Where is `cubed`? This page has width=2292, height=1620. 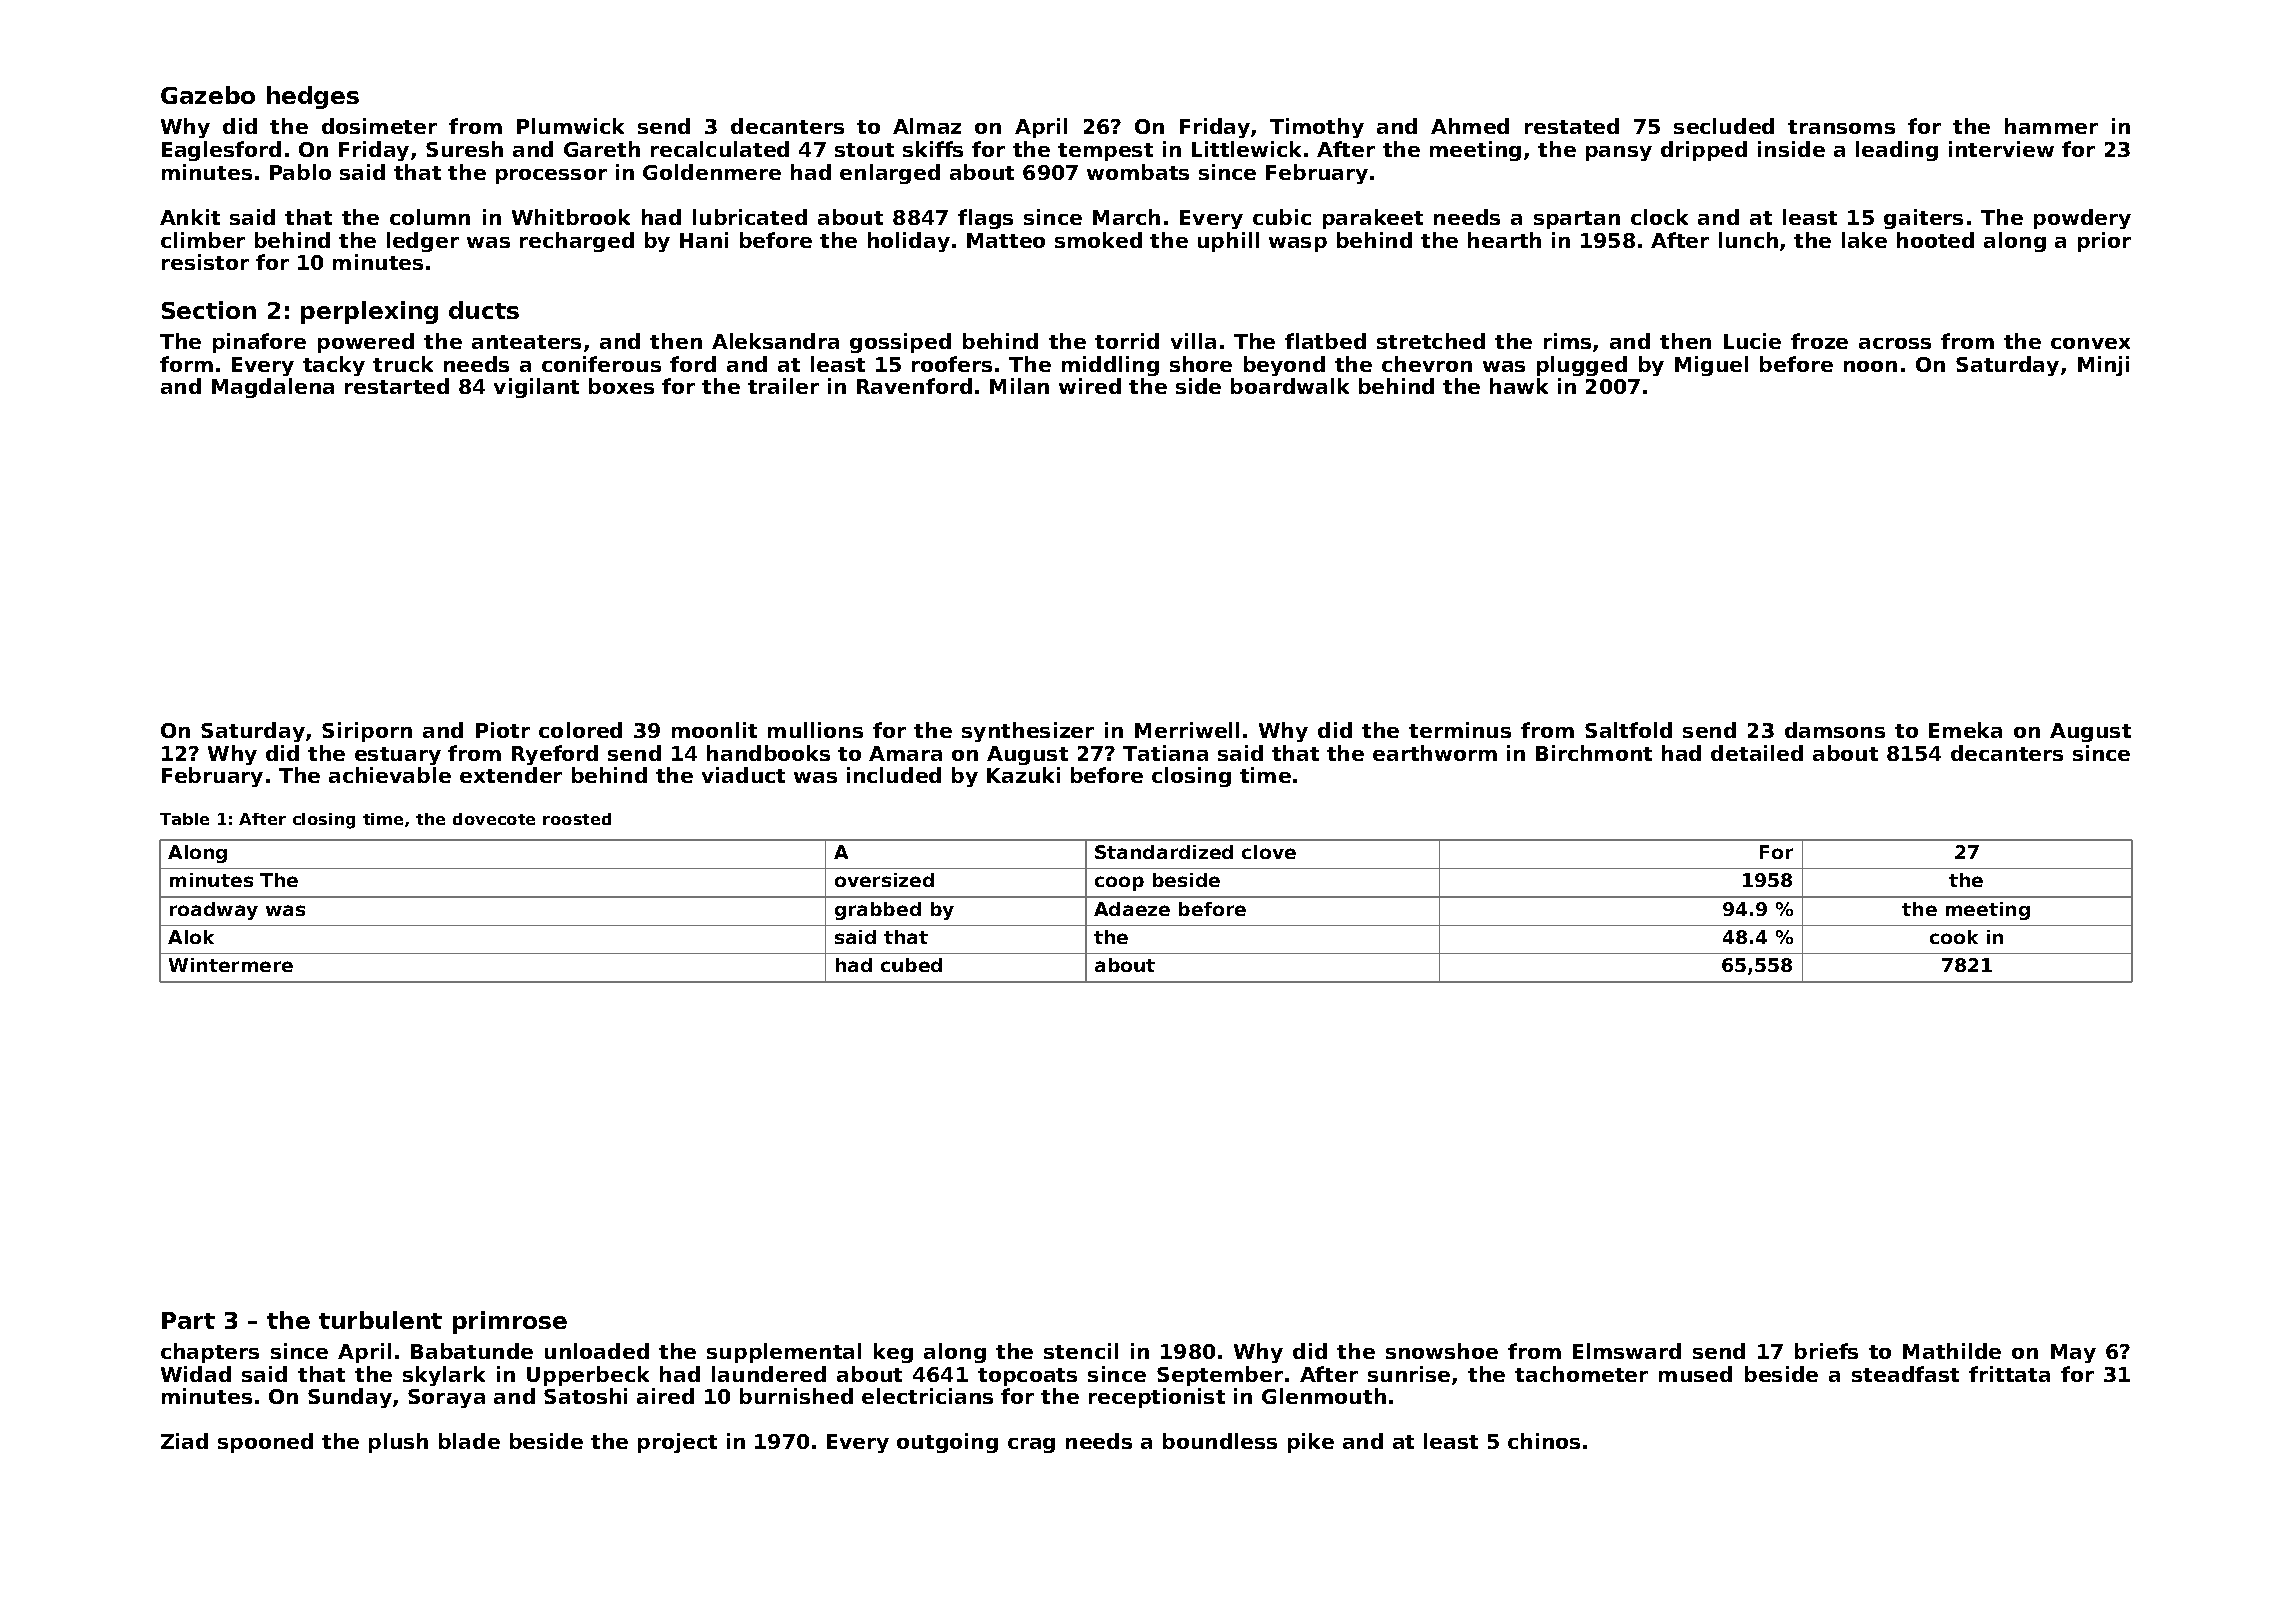
cubed is located at coordinates (911, 965).
